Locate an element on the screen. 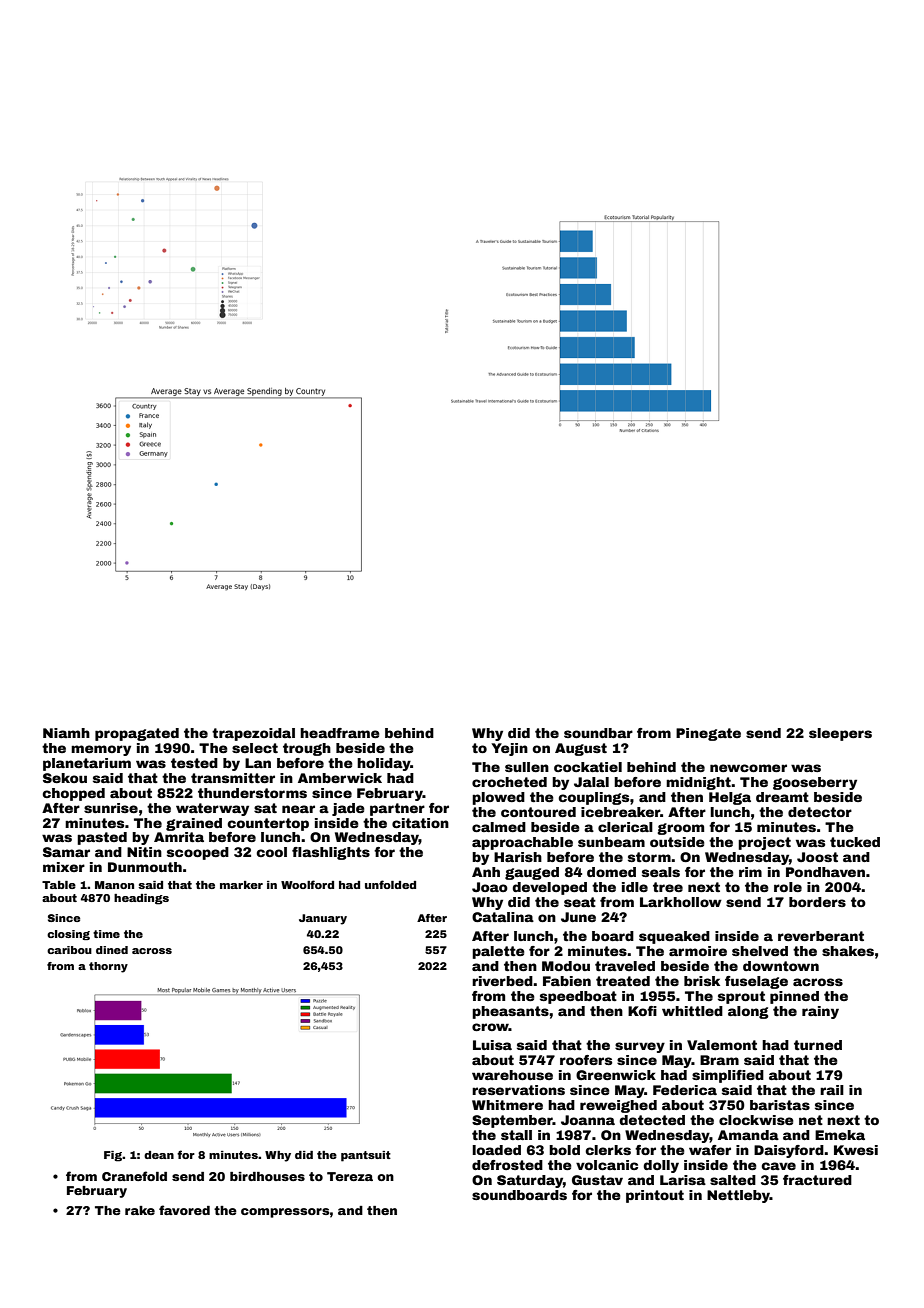 The image size is (924, 1308). Yejin is located at coordinates (509, 749).
